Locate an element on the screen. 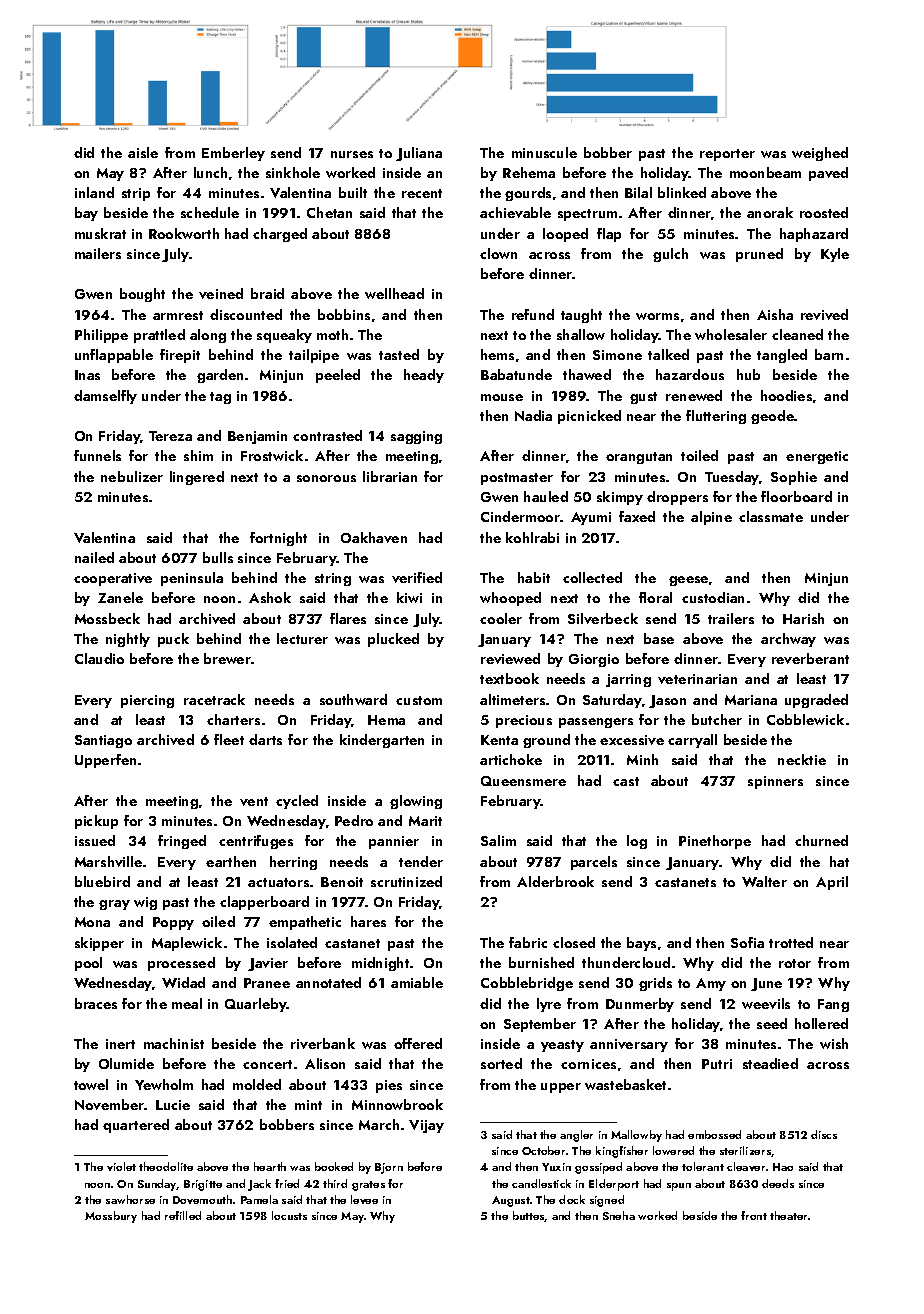 The width and height of the screenshot is (924, 1314). Jason is located at coordinates (667, 701).
